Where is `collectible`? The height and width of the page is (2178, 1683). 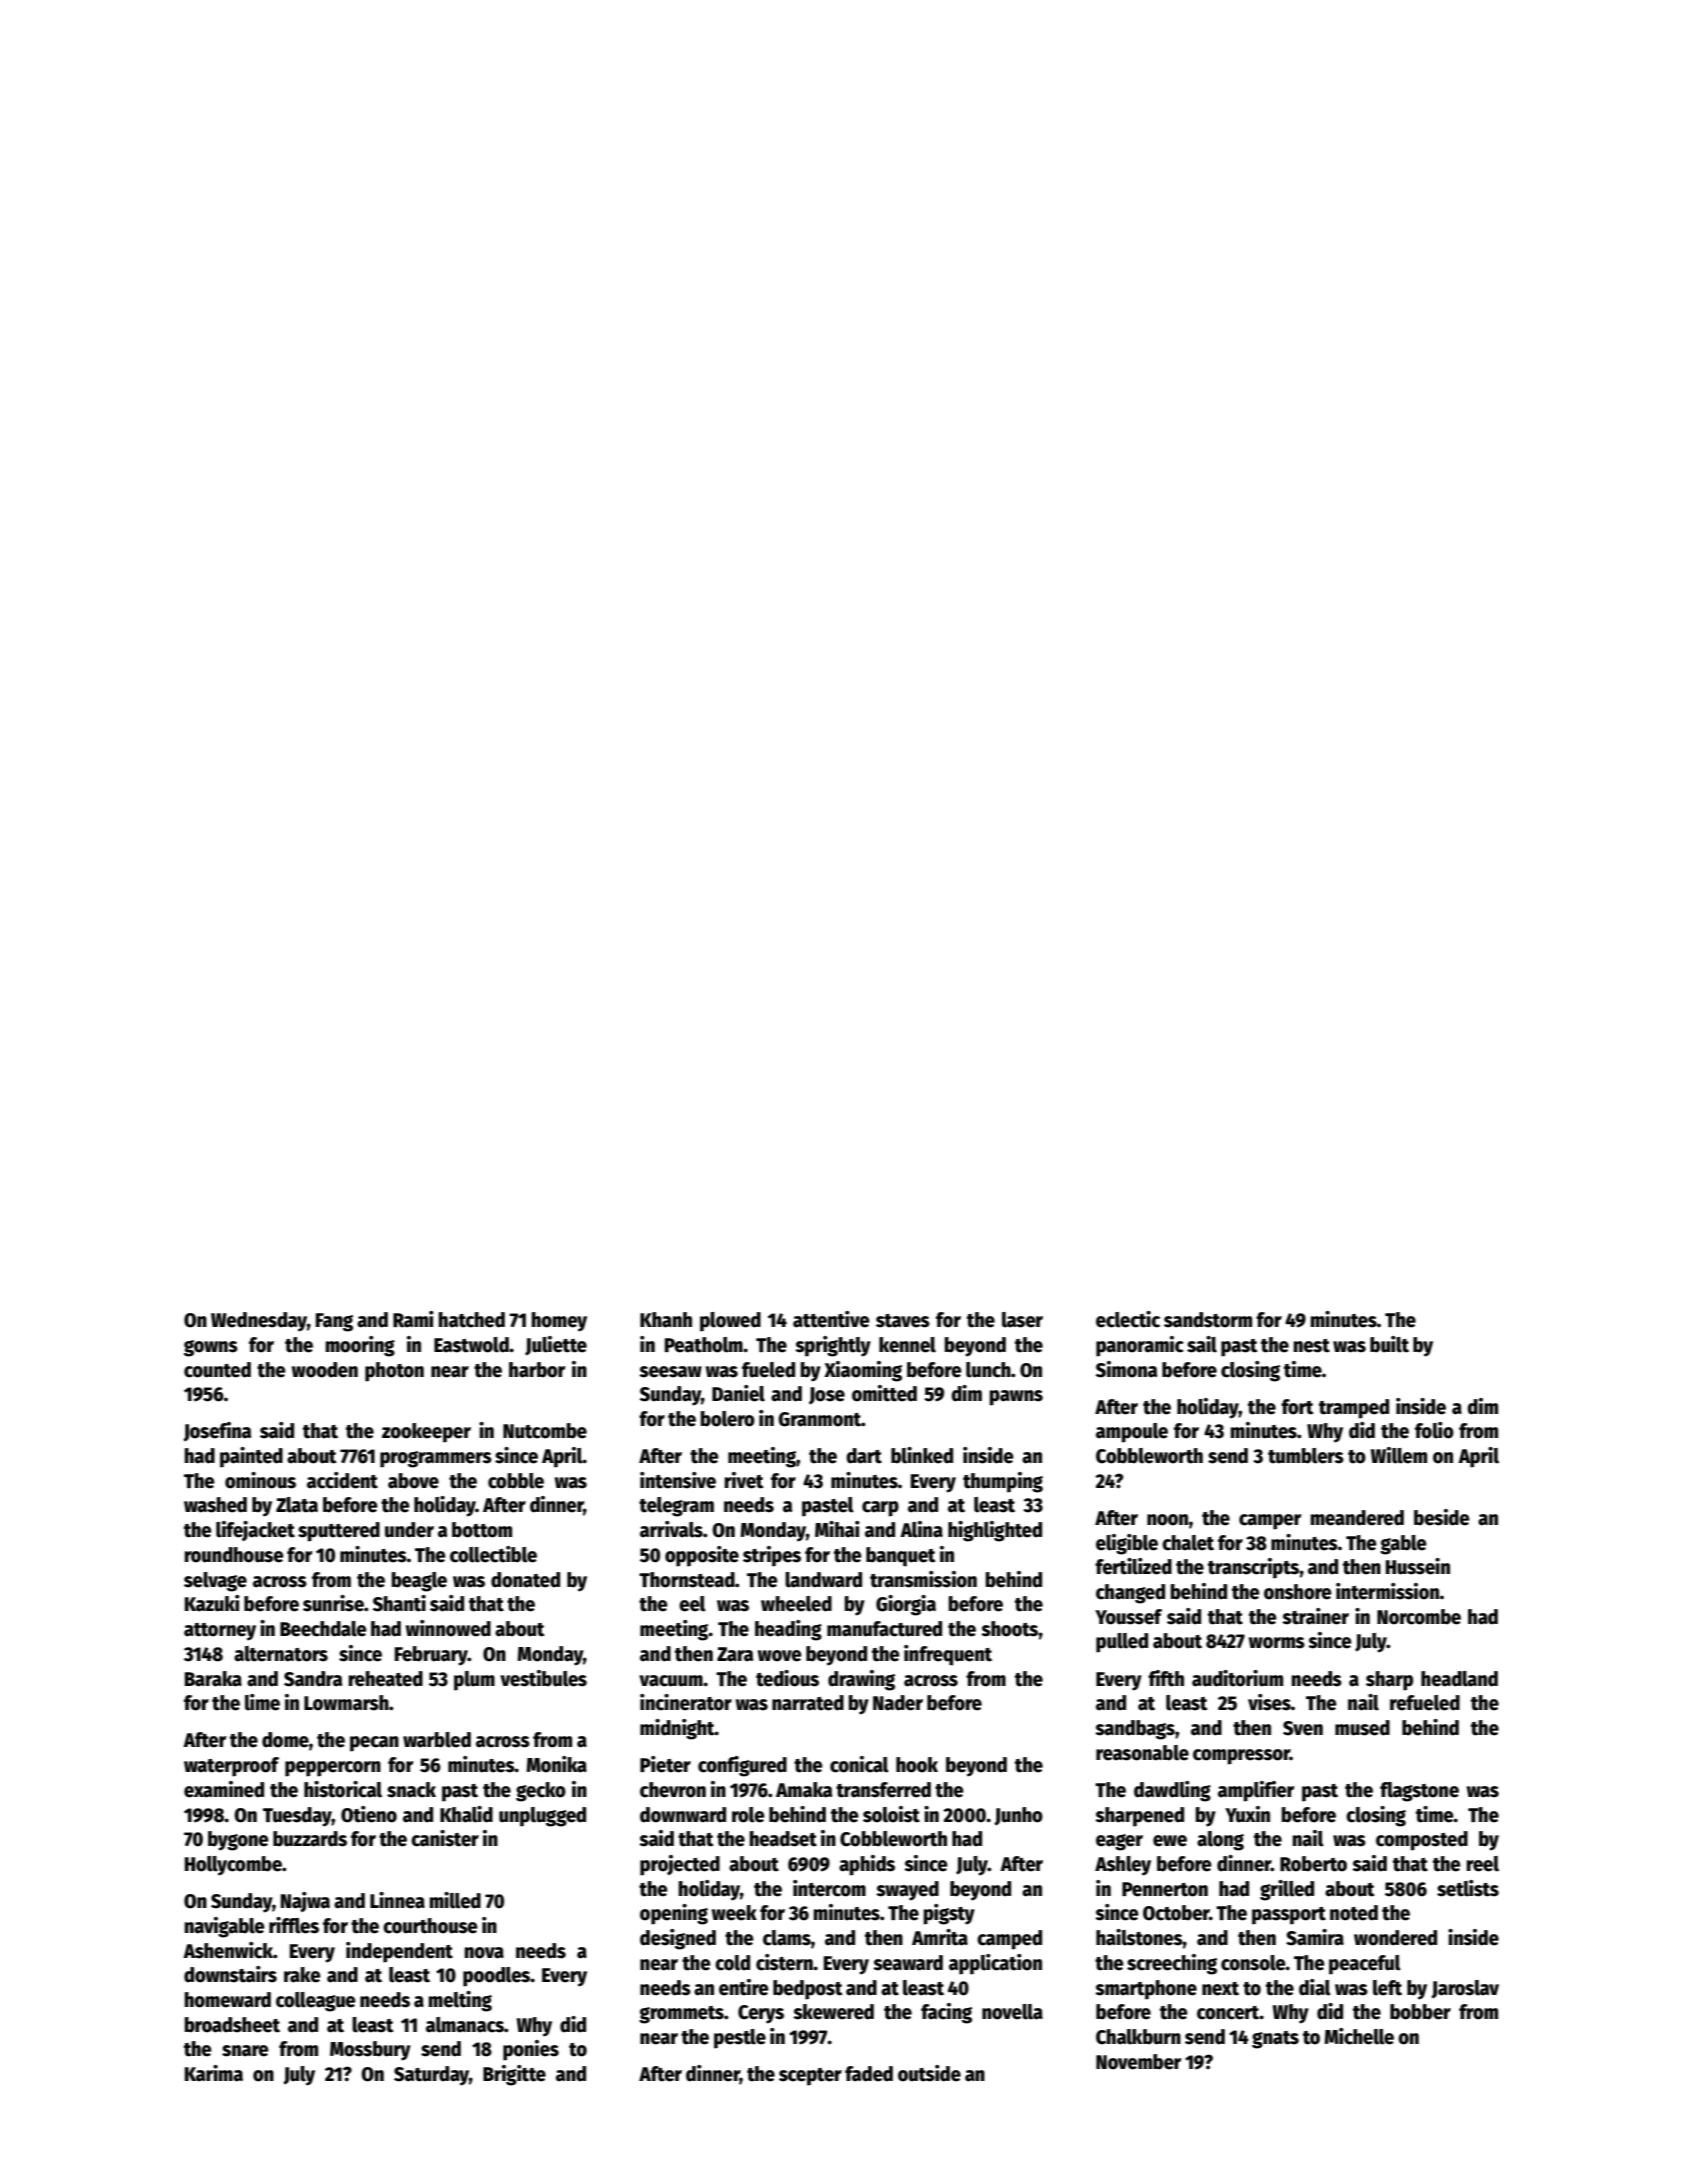
collectible is located at coordinates (493, 1554).
